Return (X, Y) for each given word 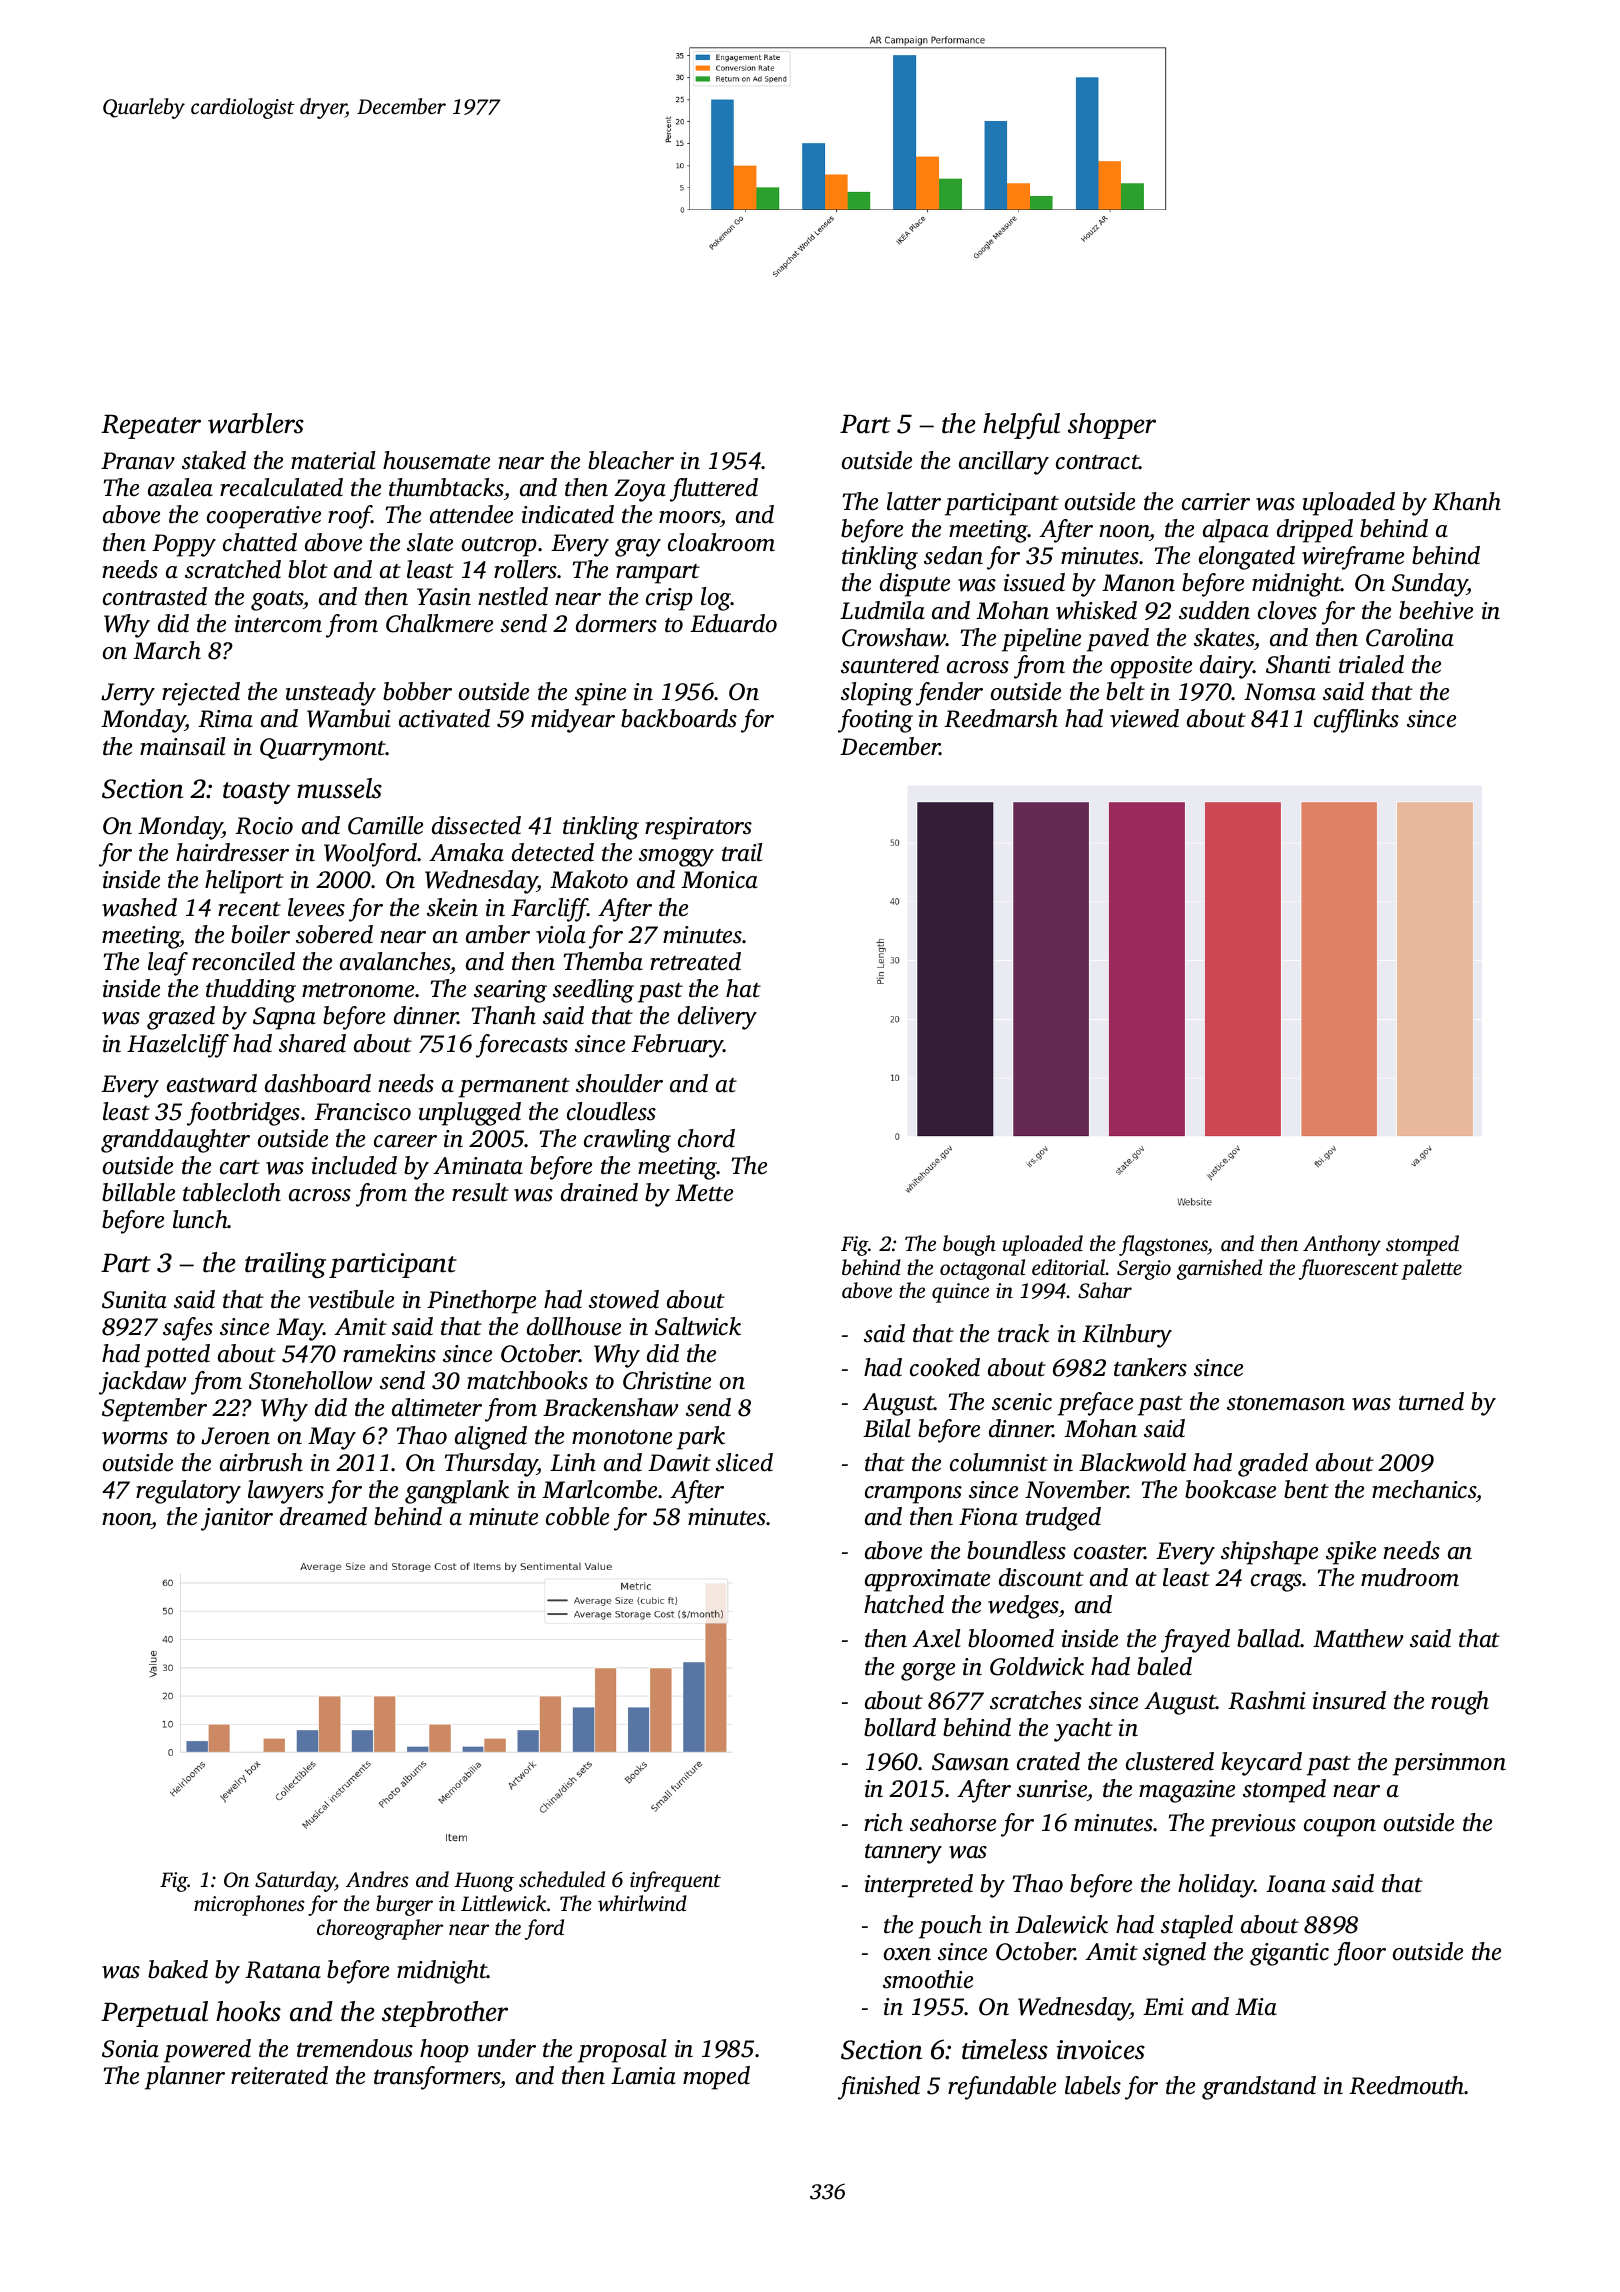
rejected (201, 694)
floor (1360, 1954)
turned (1431, 1401)
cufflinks (1356, 721)
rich (883, 1822)
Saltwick (698, 1326)
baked (178, 1969)
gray (638, 548)
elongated (1247, 558)
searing (510, 991)
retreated (695, 961)
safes (188, 1329)
